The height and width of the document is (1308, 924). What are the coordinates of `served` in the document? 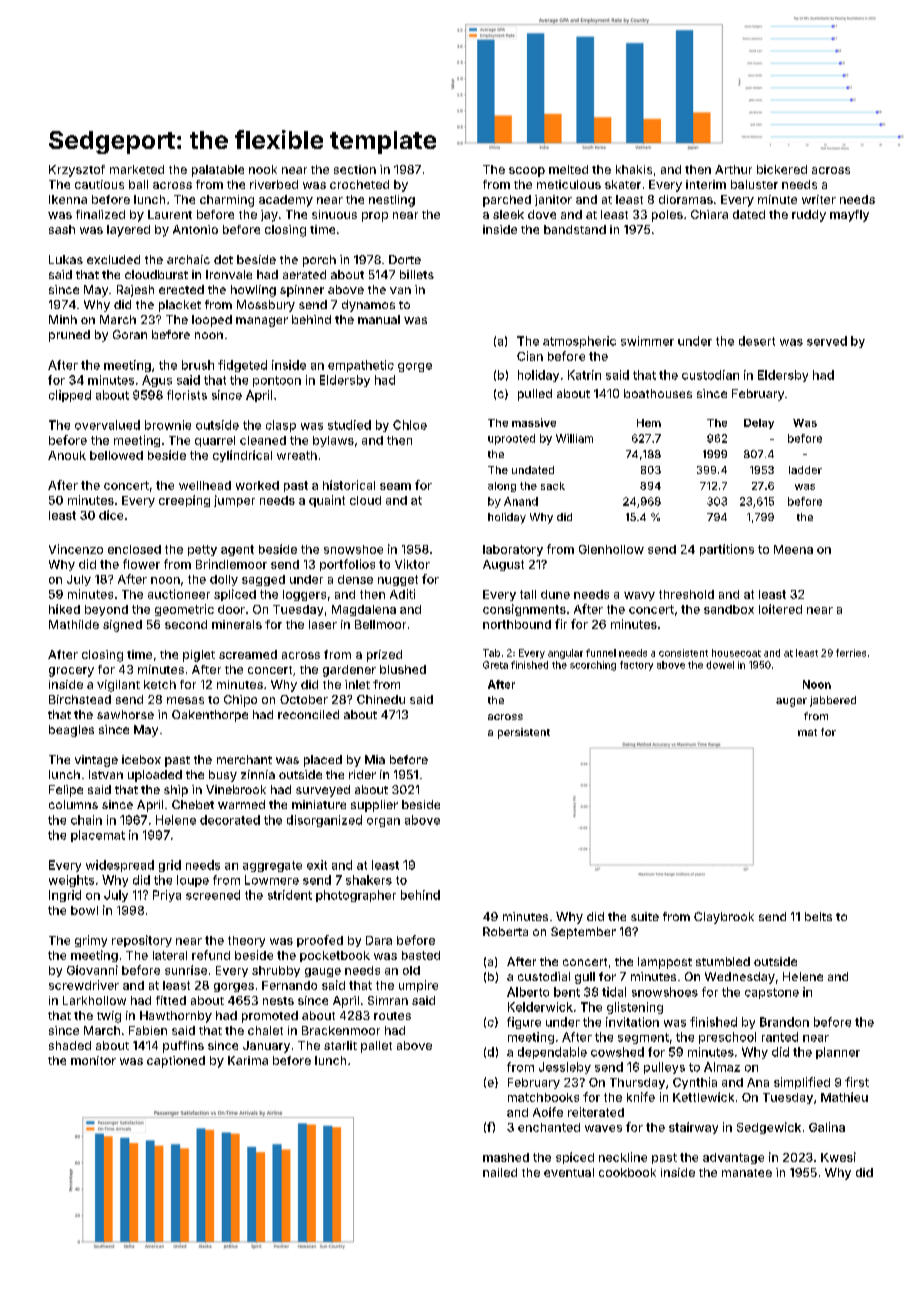 It's located at (827, 341).
